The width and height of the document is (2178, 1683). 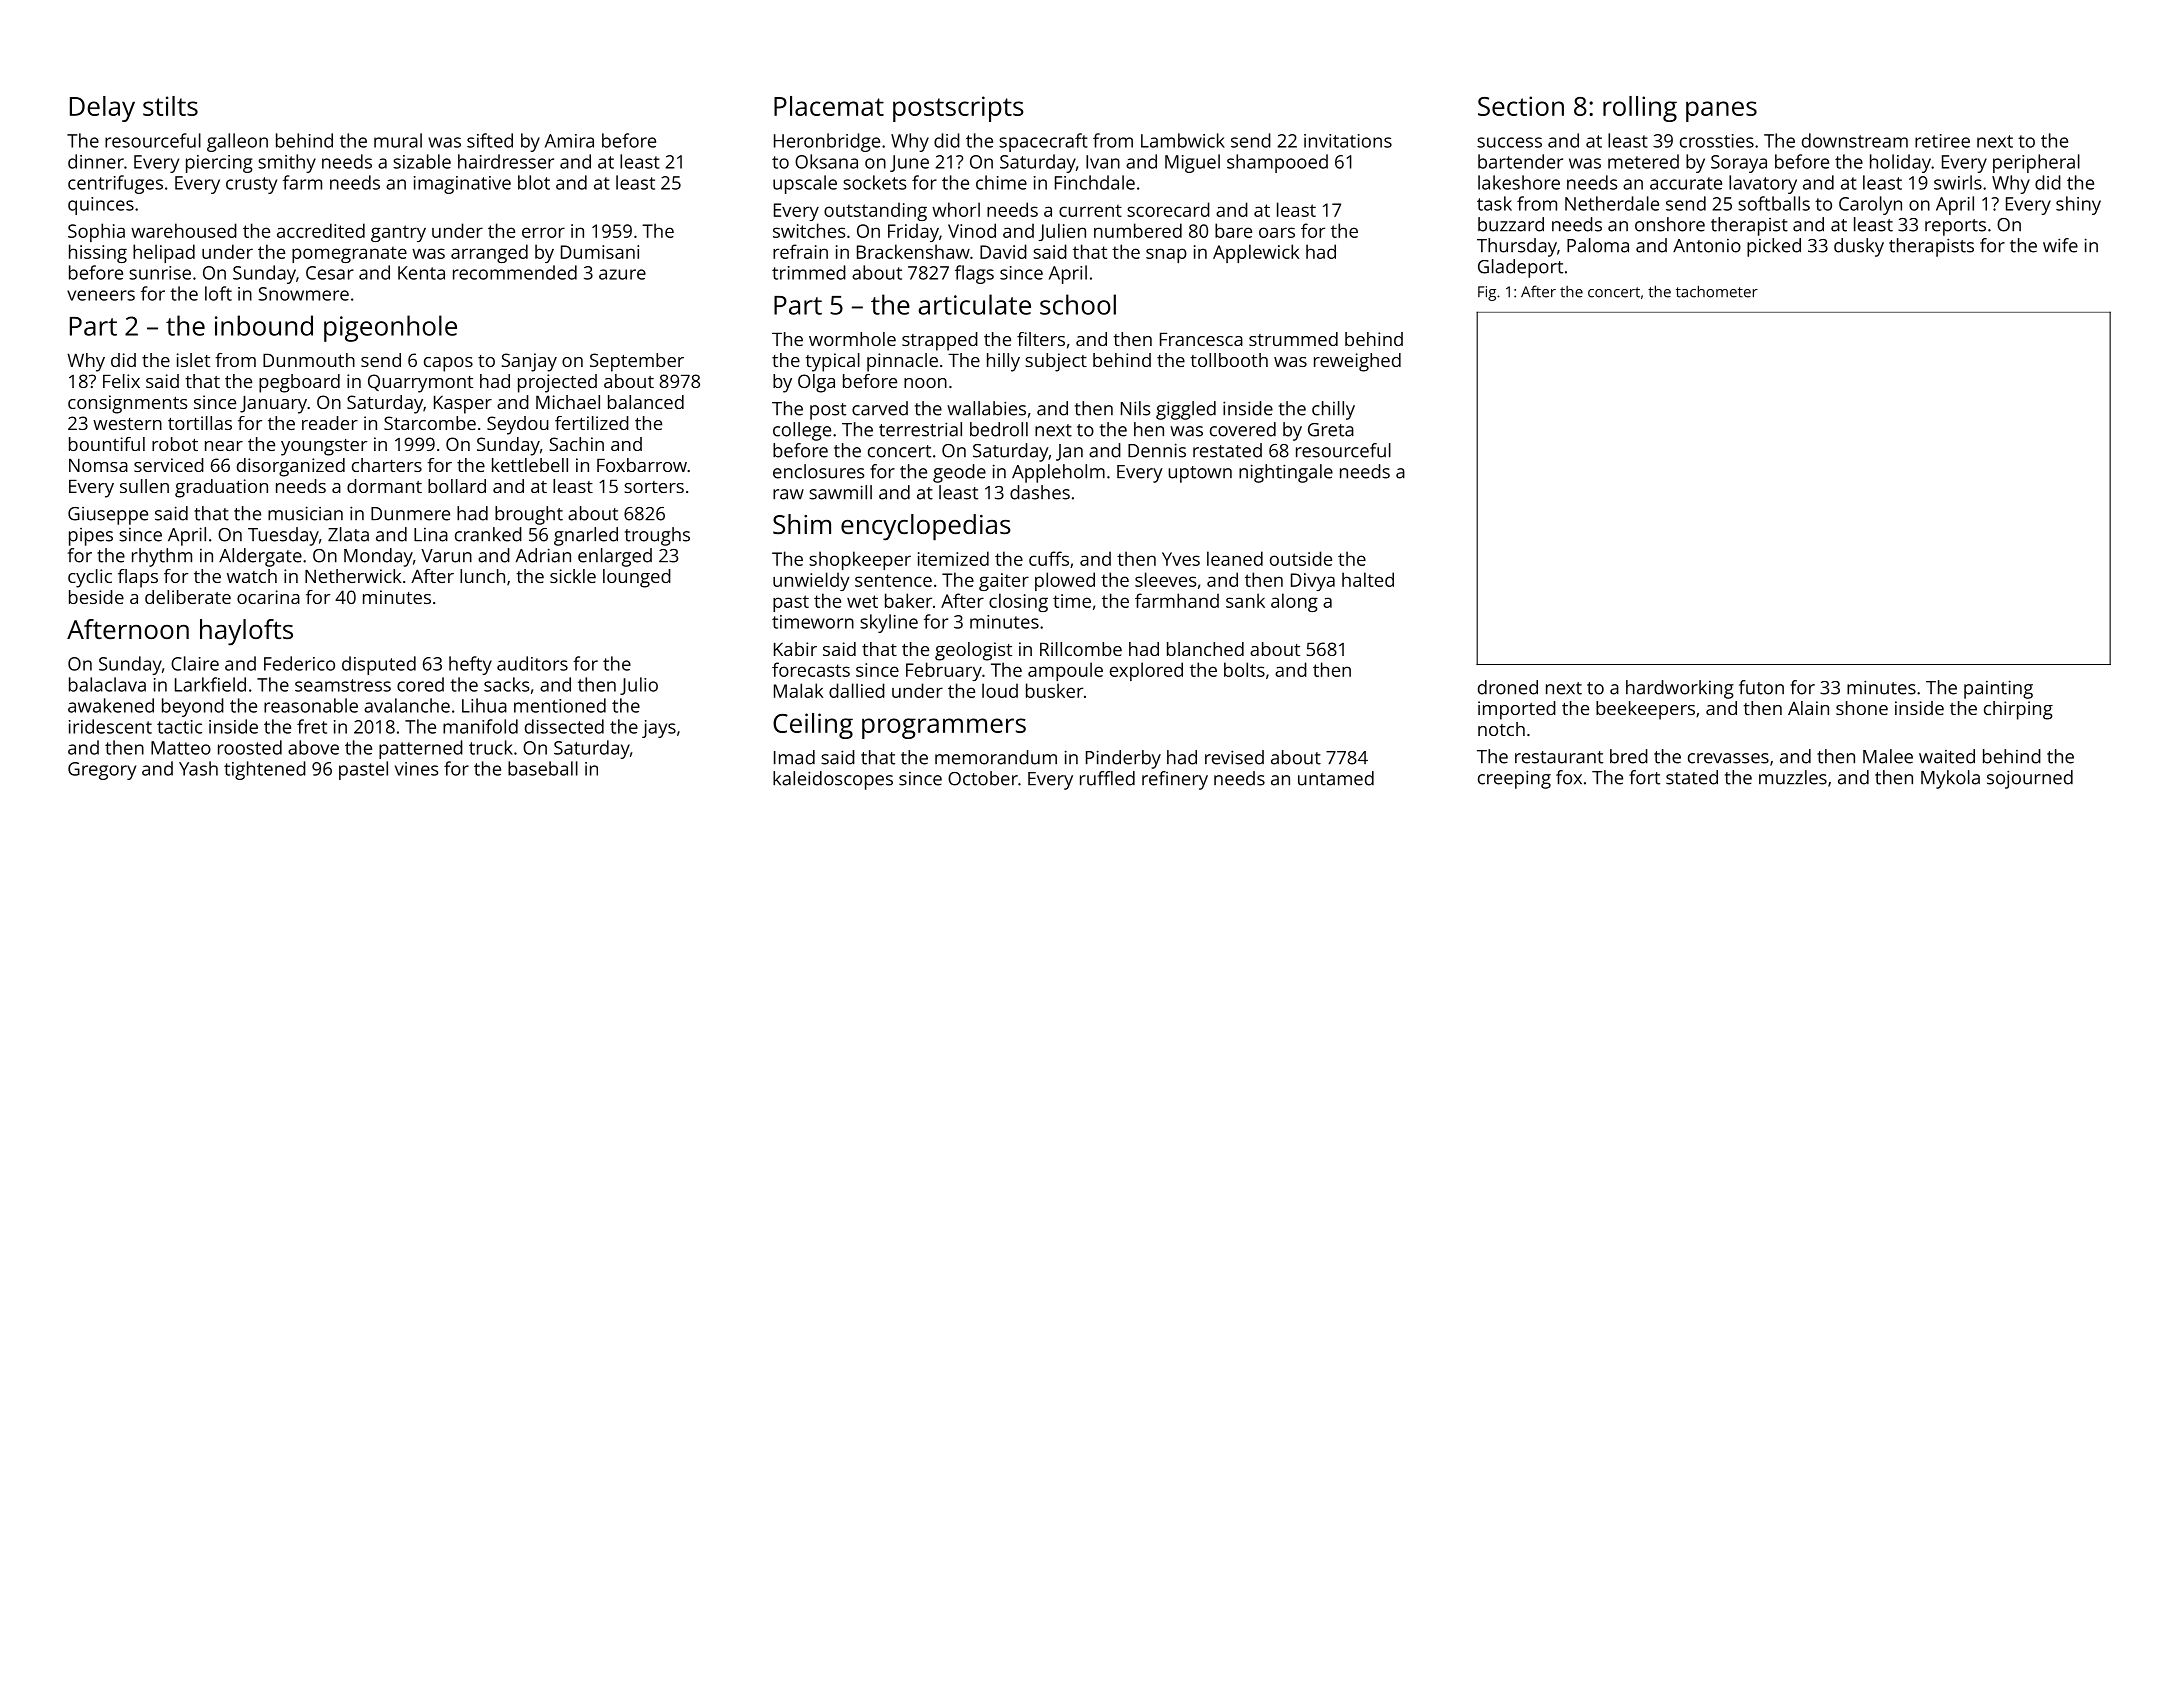 I want to click on Monday, so click(x=378, y=557).
